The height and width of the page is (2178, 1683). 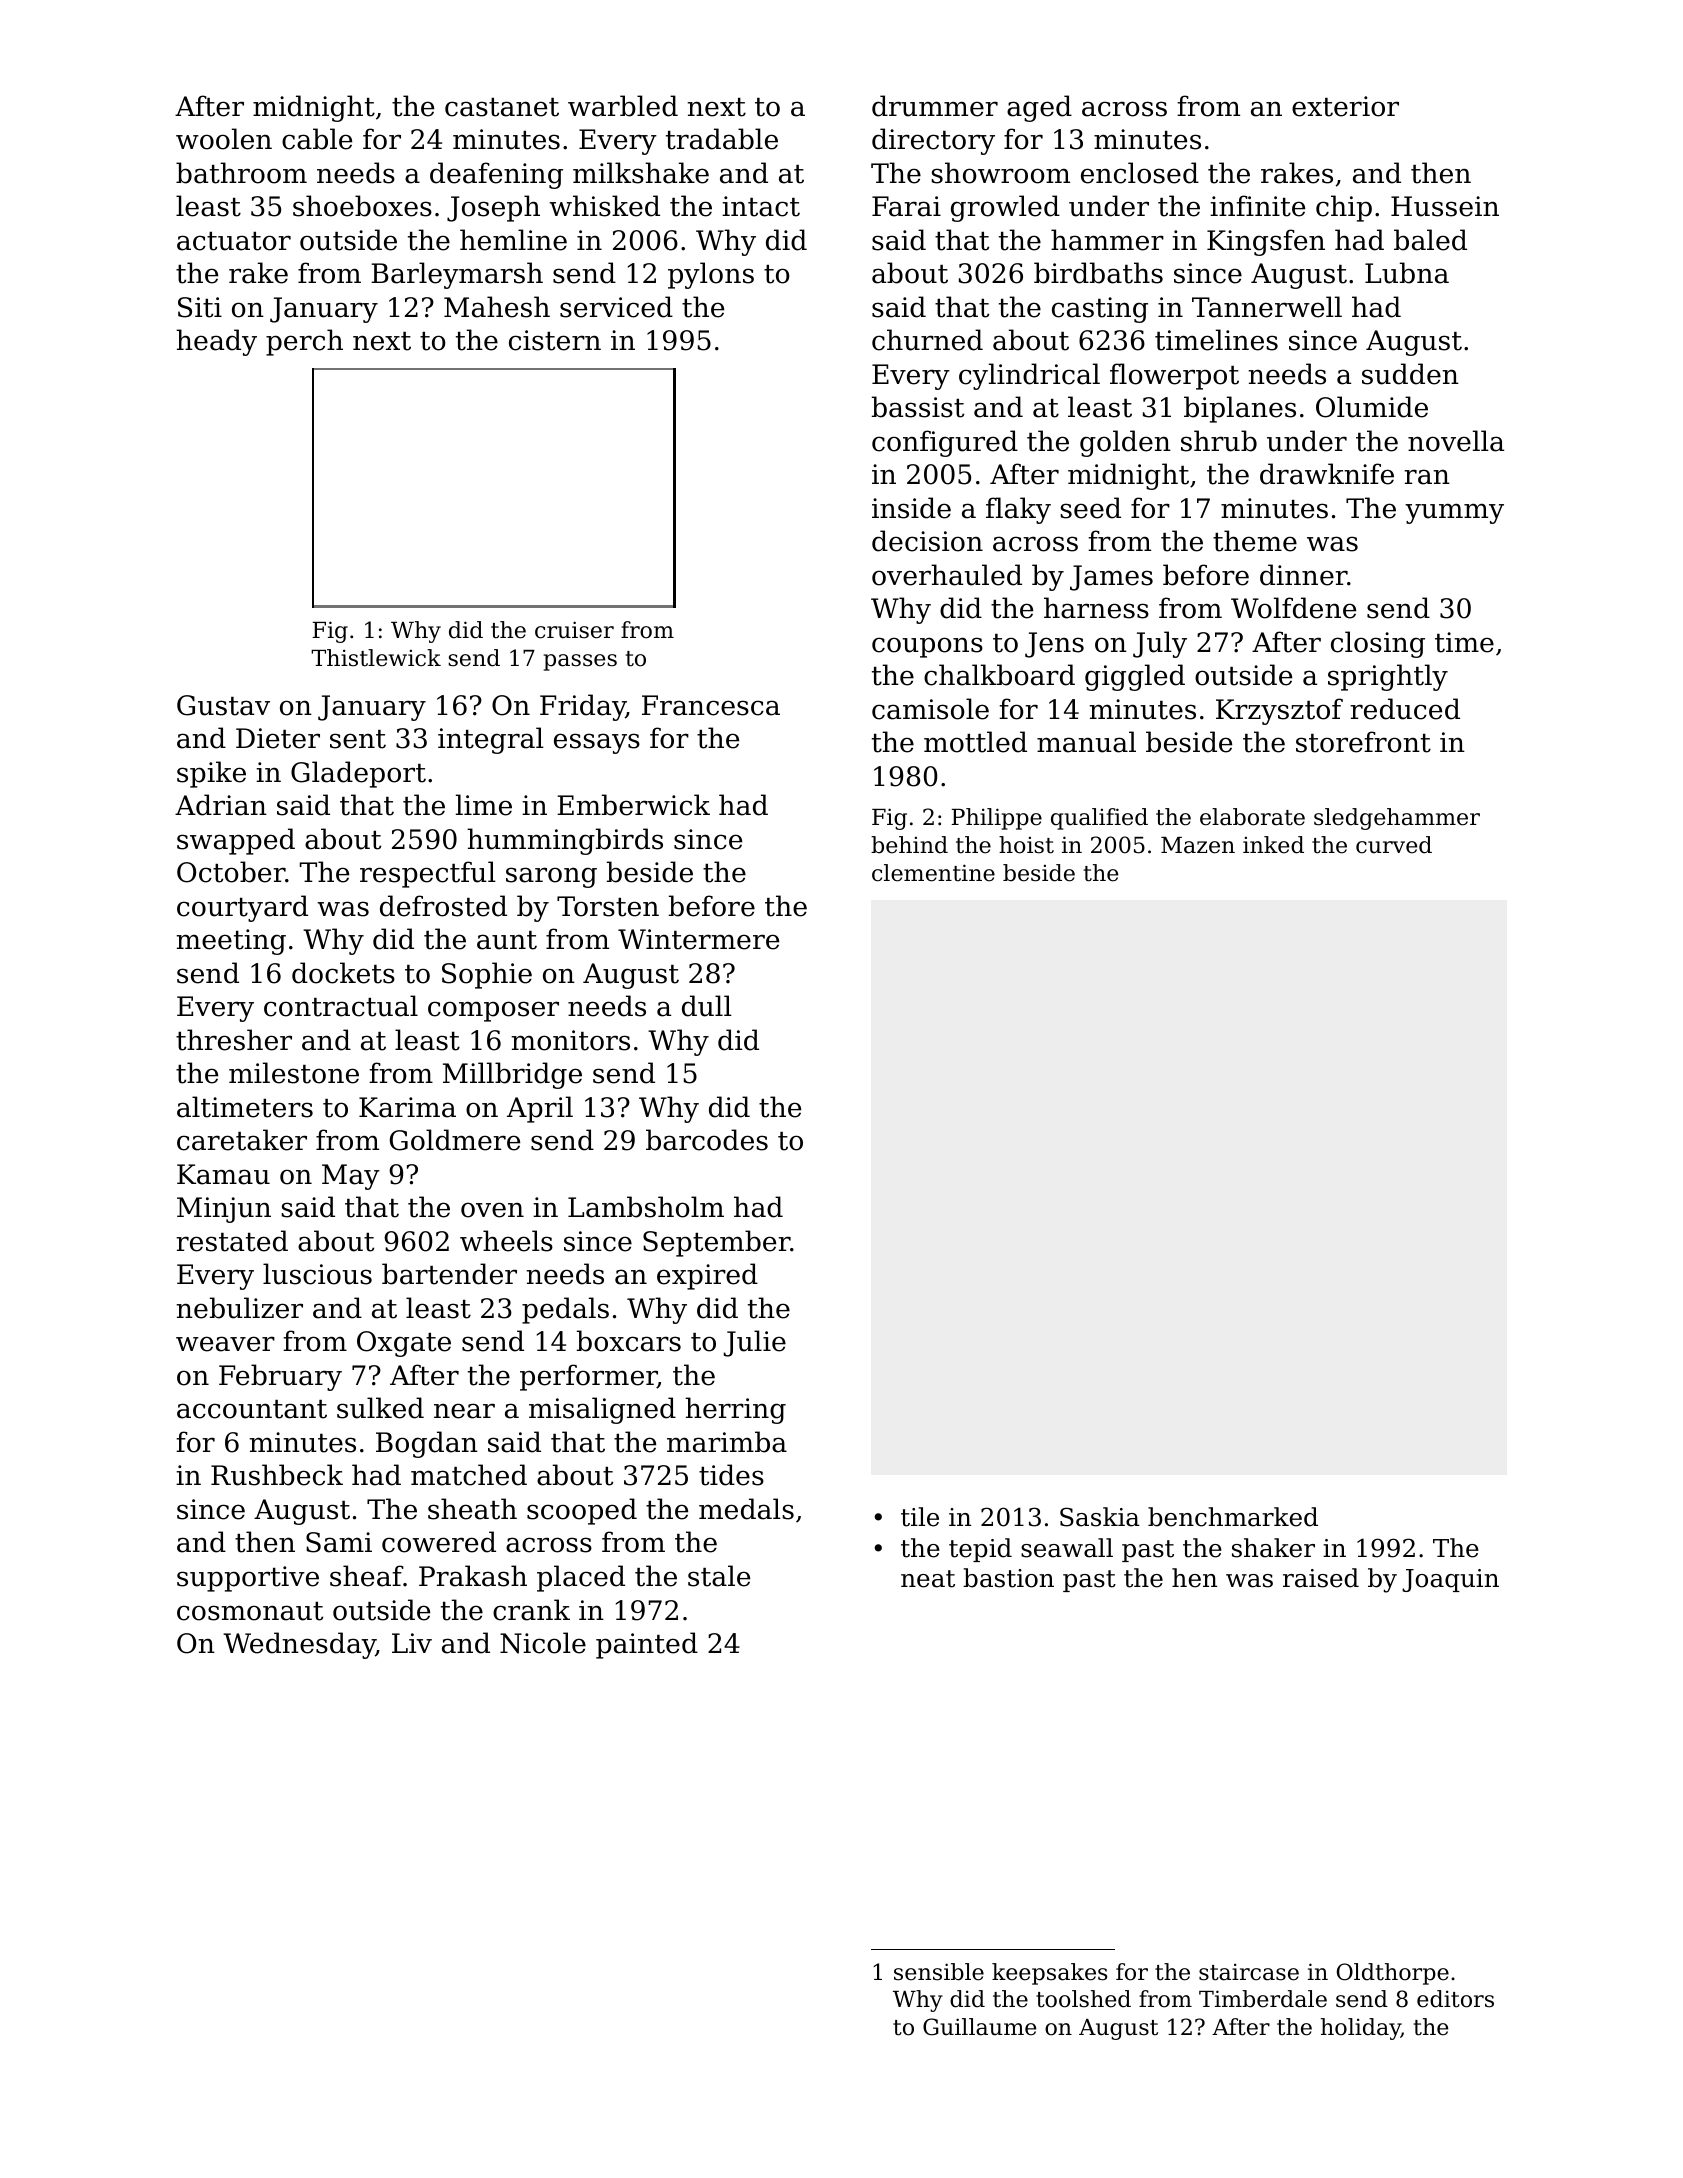 I want to click on perch, so click(x=304, y=342).
